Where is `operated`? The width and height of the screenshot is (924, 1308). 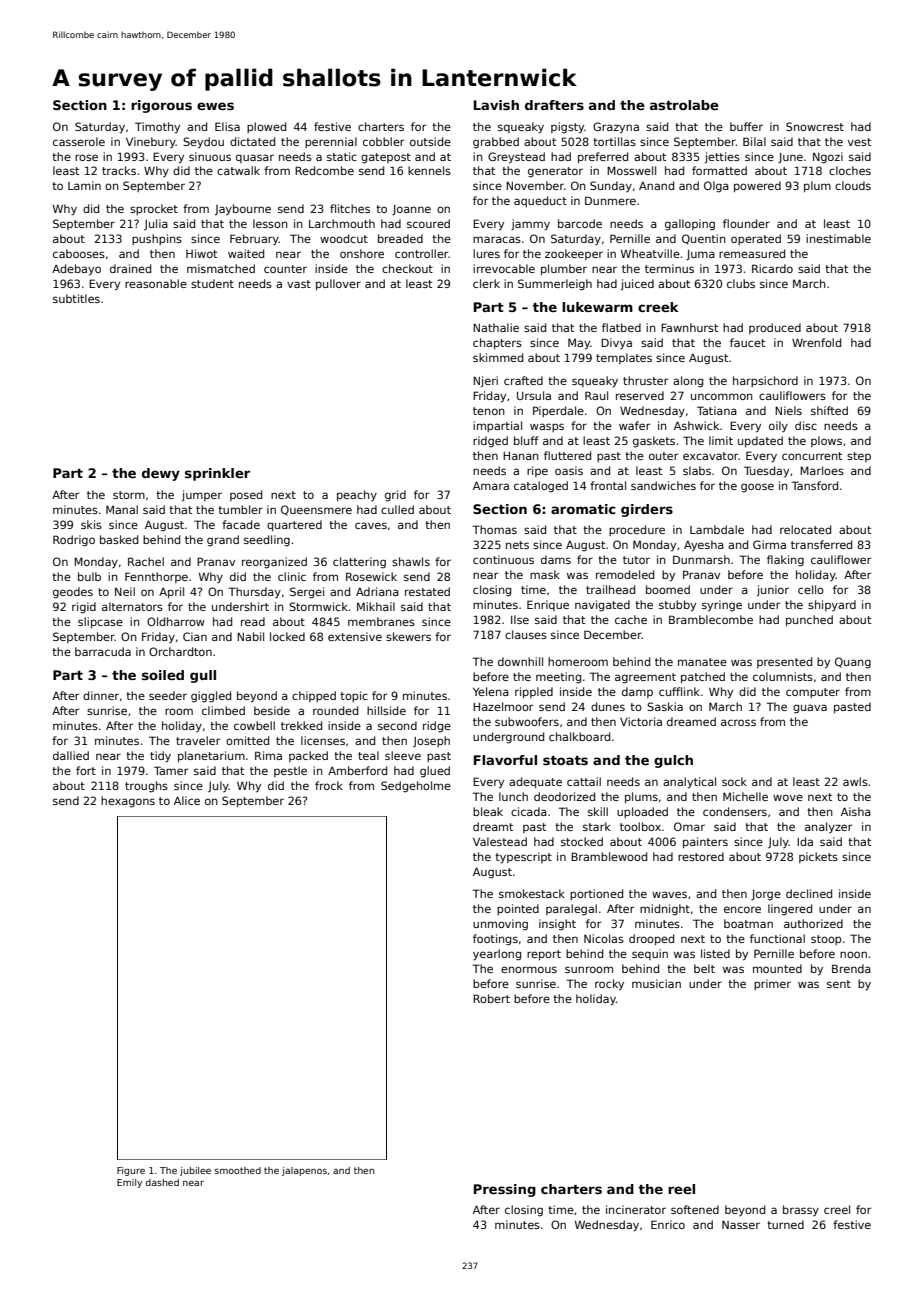 operated is located at coordinates (756, 239).
